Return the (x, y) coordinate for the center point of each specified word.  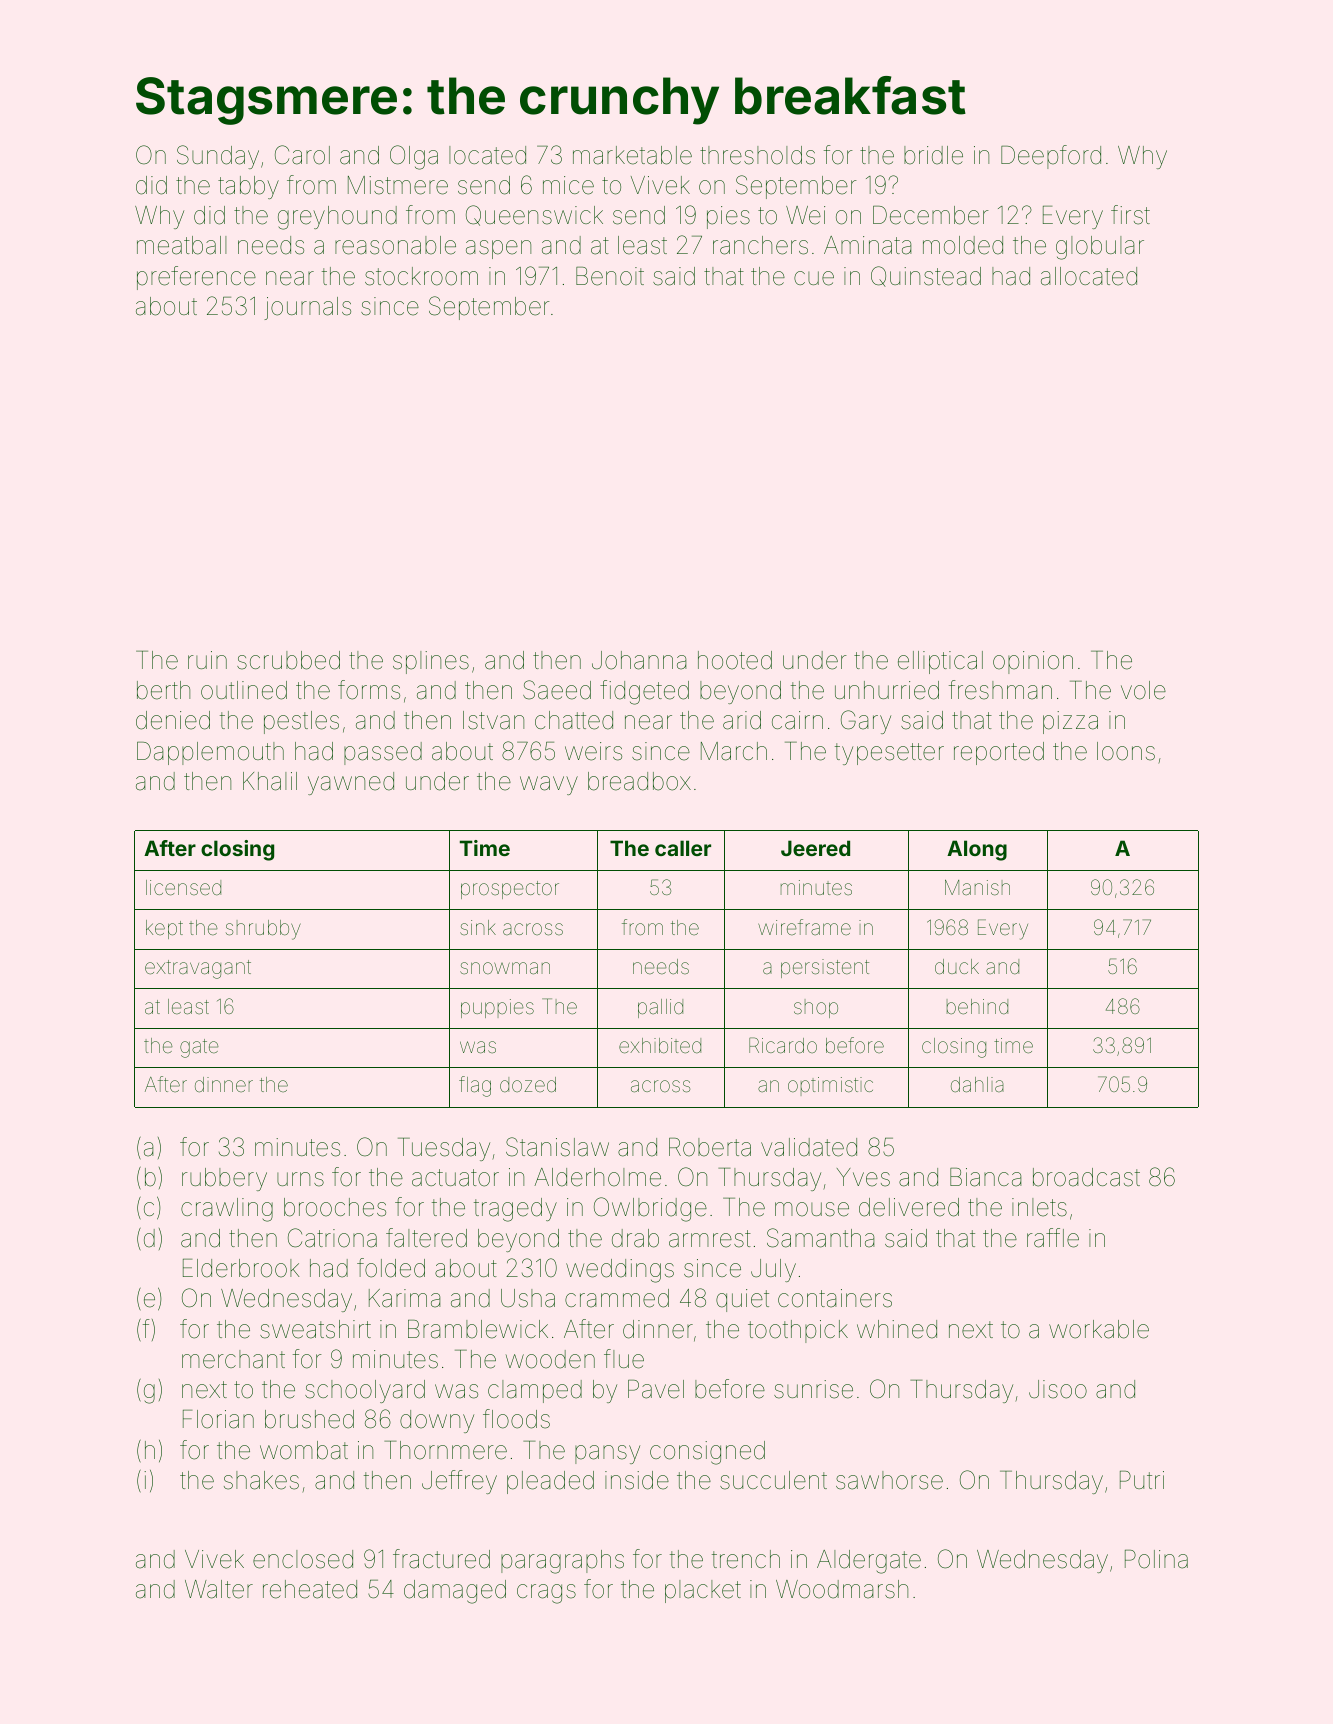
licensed (183, 887)
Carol (302, 155)
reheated (310, 1589)
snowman (505, 968)
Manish (977, 887)
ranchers (760, 245)
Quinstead (926, 276)
